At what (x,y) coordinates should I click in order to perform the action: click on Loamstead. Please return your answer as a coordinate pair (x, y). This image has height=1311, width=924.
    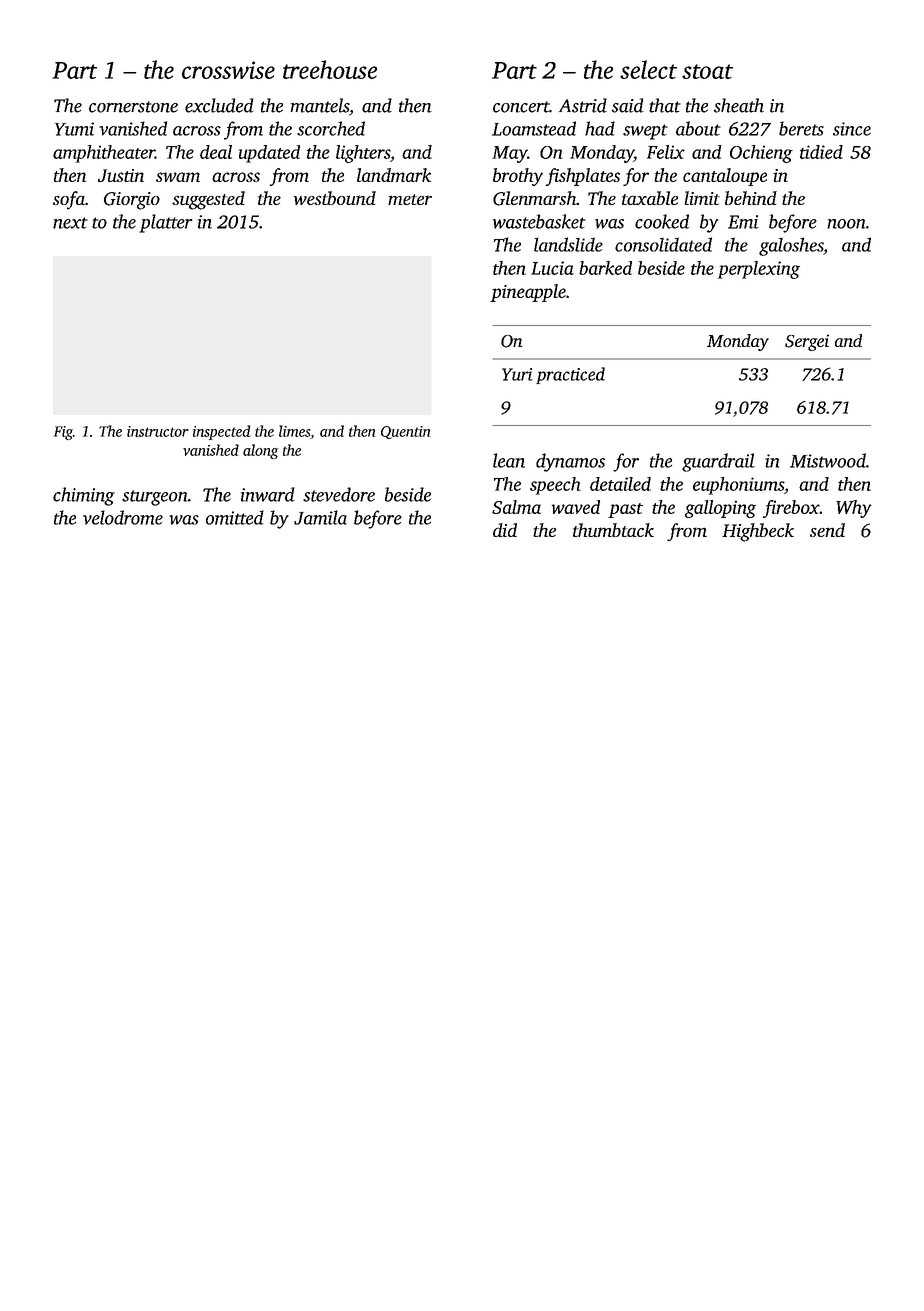
    Looking at the image, I should click on (534, 128).
